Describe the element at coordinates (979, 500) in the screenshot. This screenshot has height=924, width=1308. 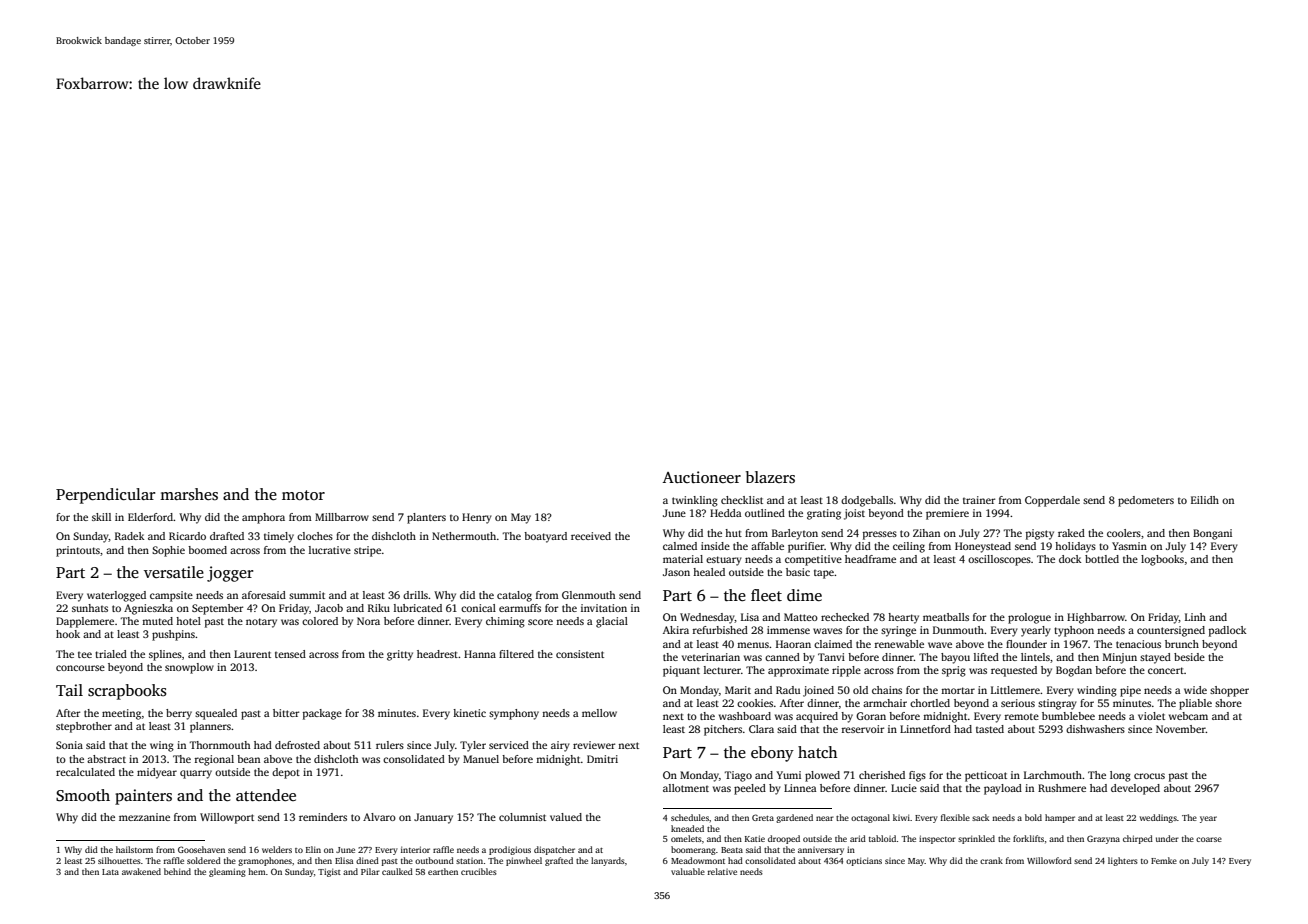
I see `trainer` at that location.
